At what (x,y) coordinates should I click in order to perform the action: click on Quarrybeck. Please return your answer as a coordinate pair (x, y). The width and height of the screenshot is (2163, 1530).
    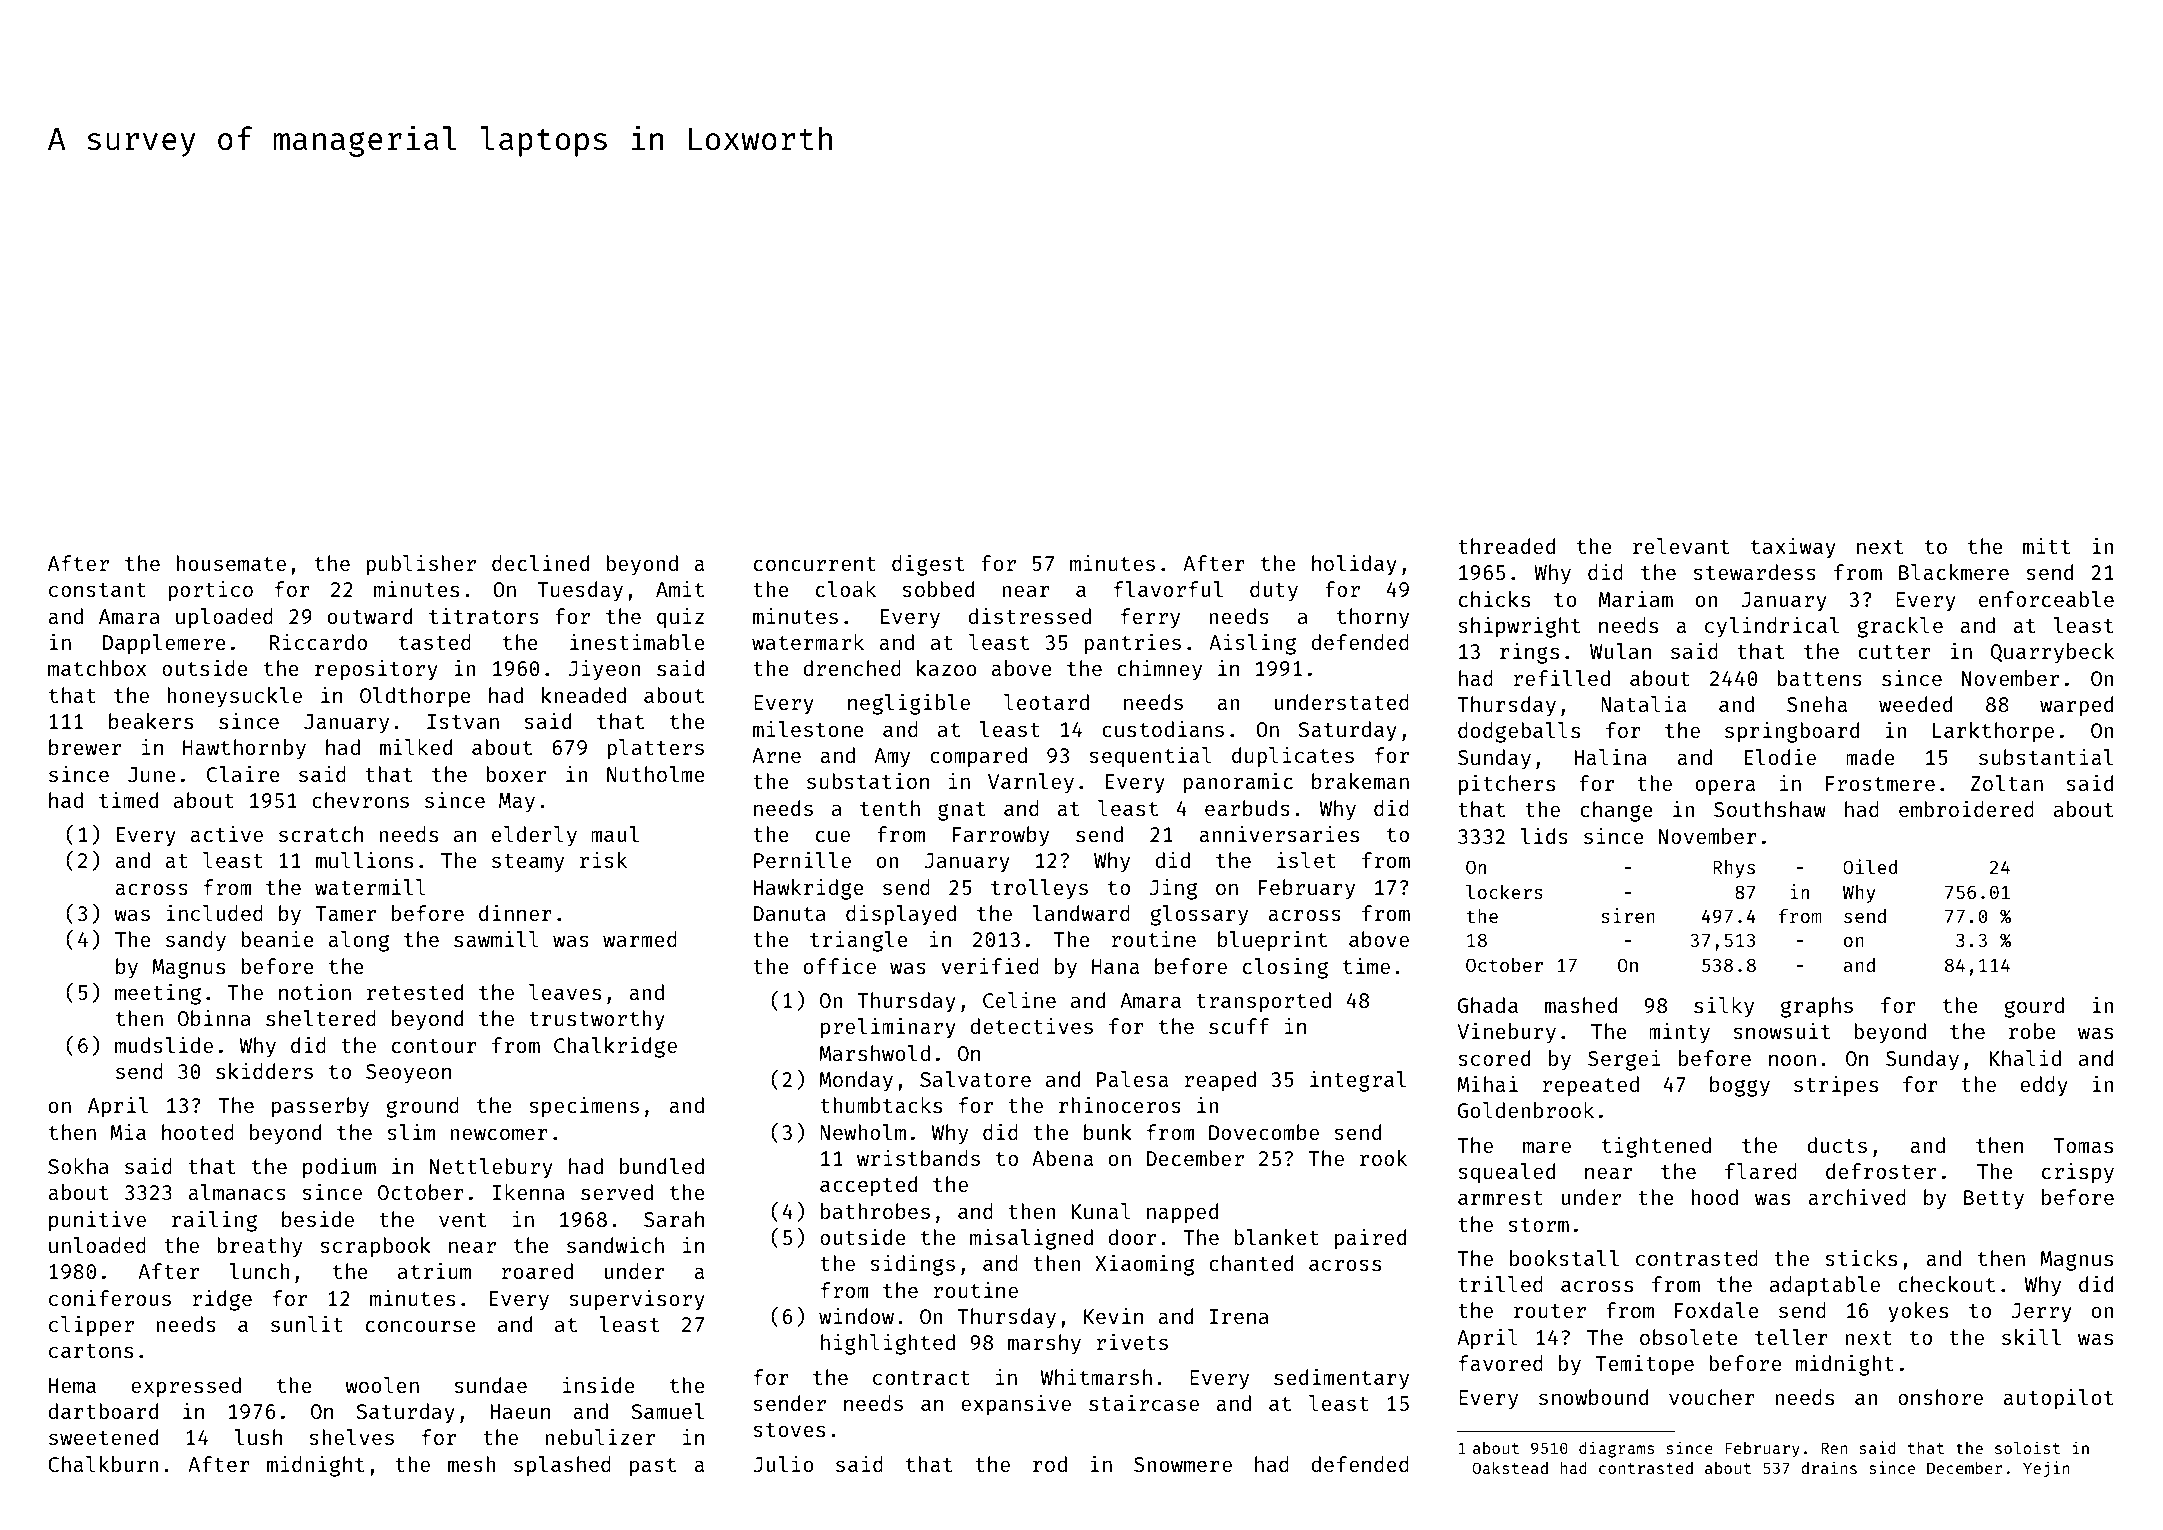
    Looking at the image, I should click on (2052, 653).
